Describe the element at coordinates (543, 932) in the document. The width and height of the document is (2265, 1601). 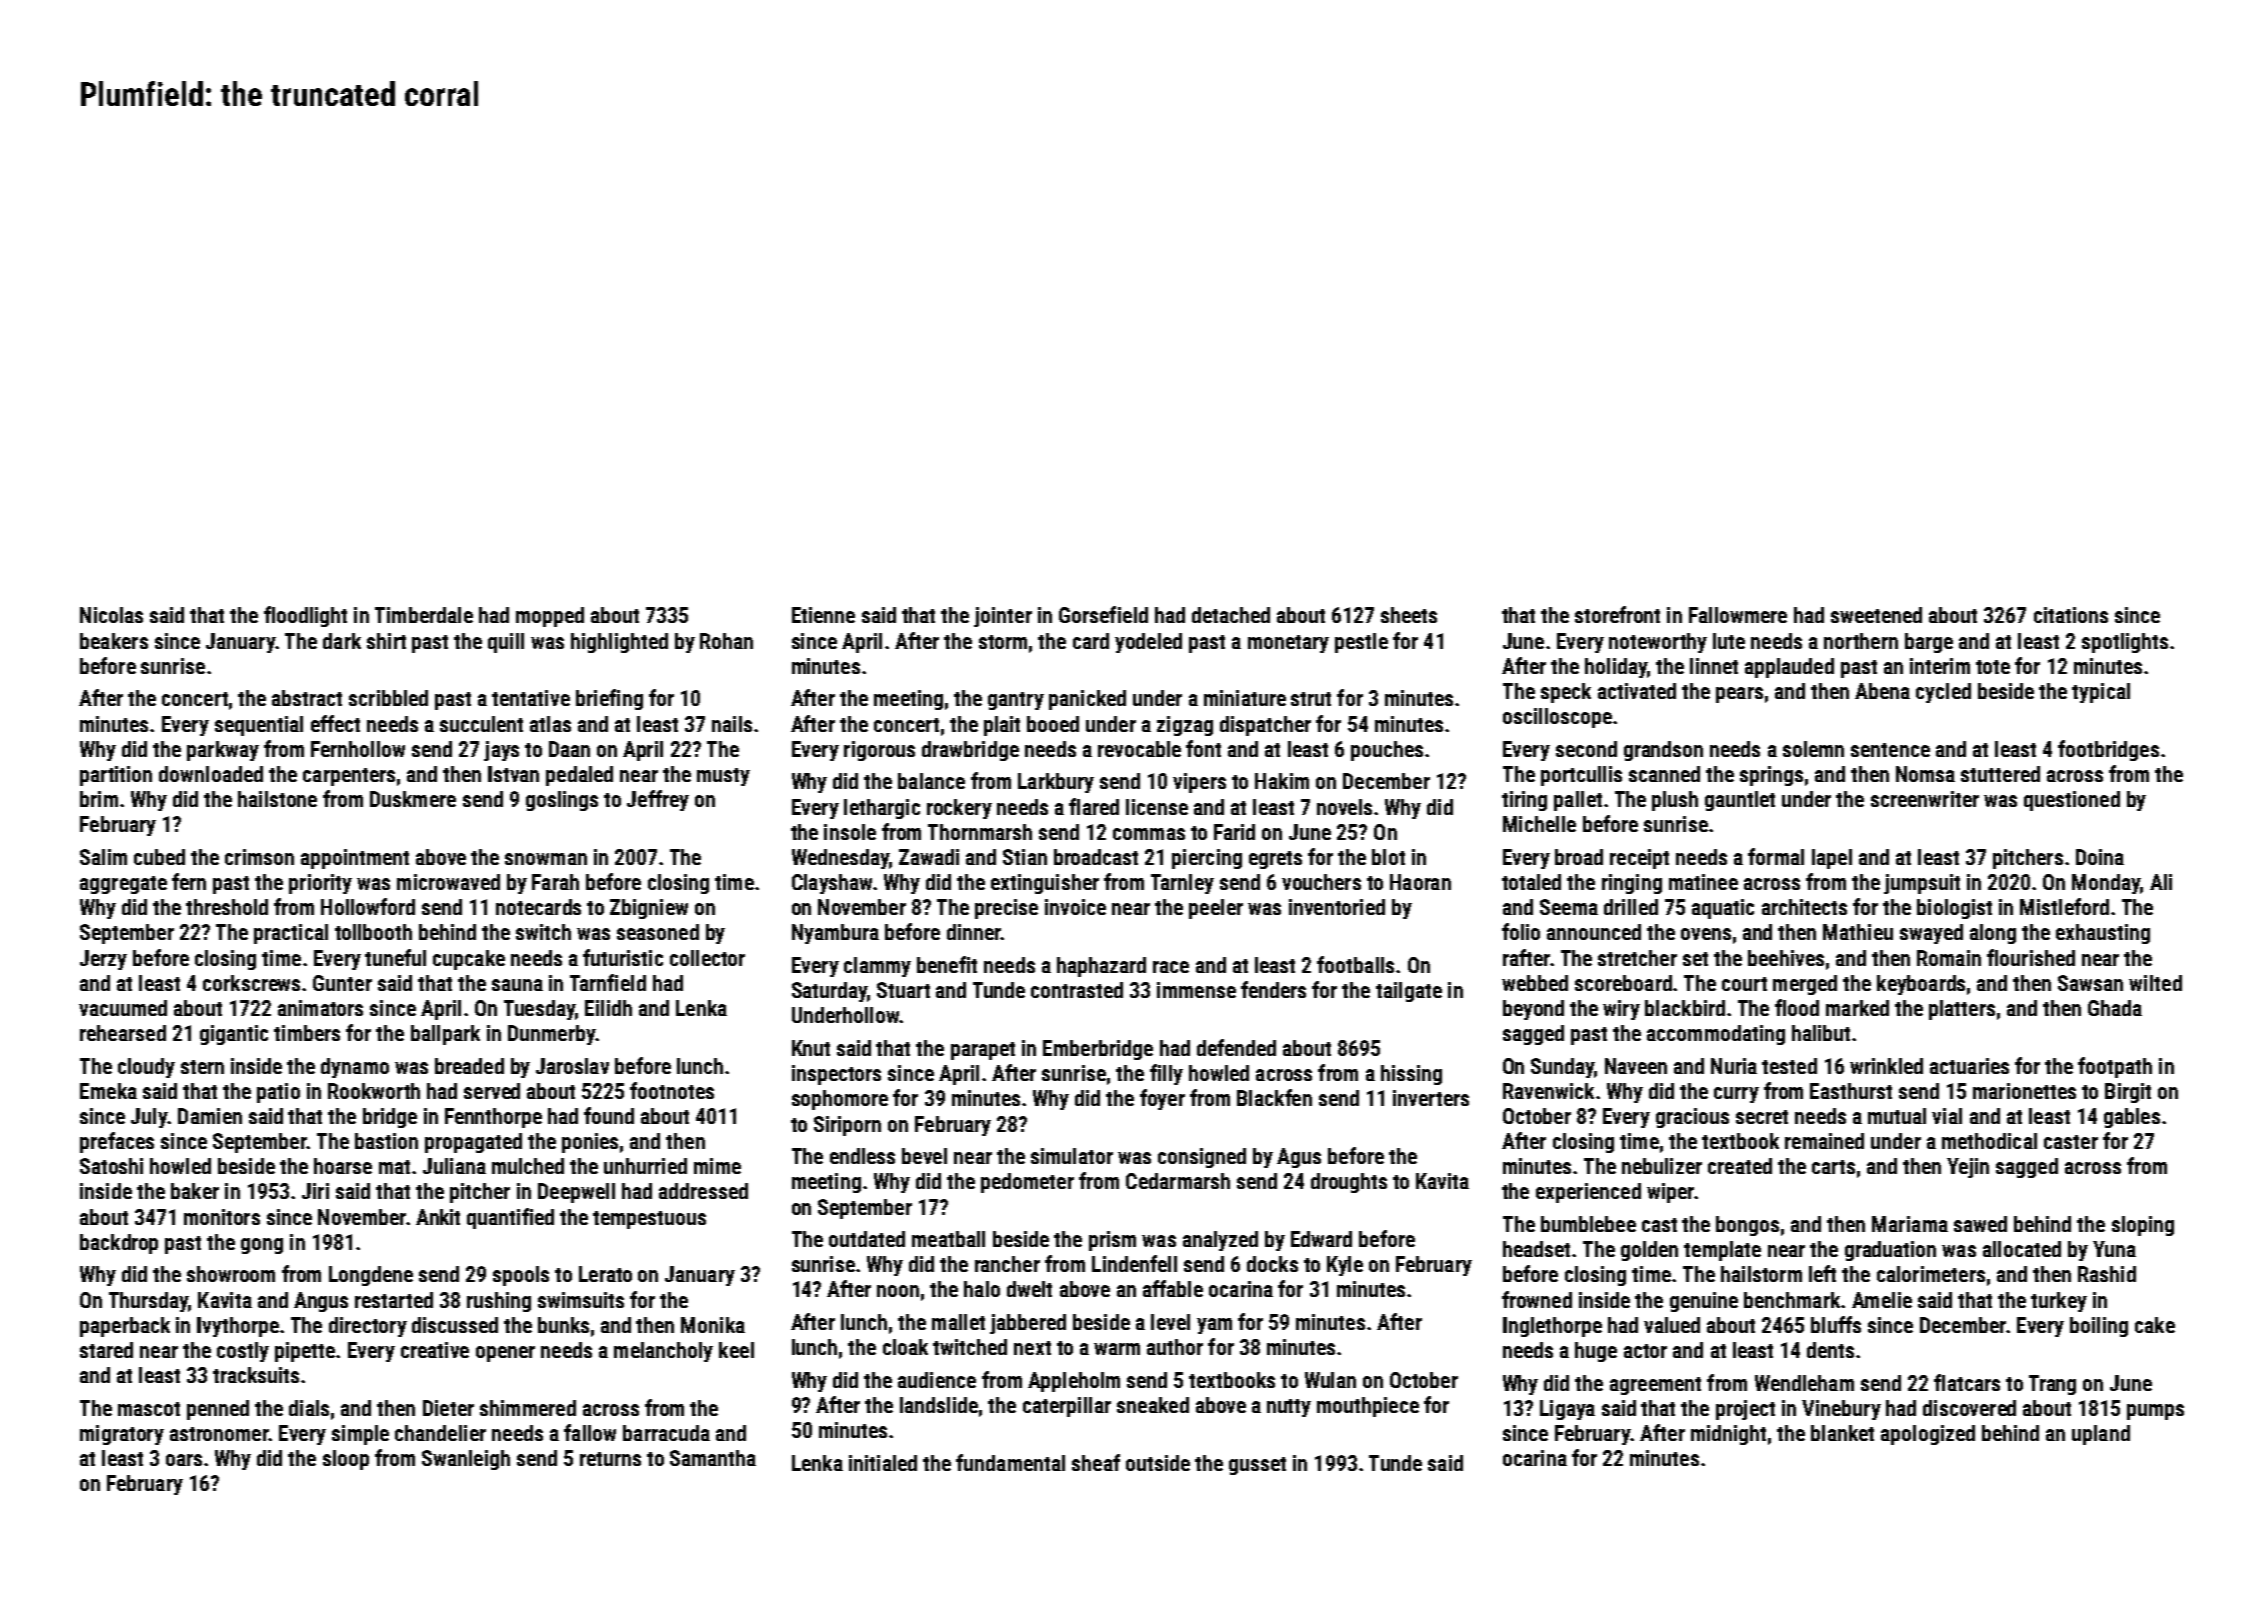
I see `switch` at that location.
